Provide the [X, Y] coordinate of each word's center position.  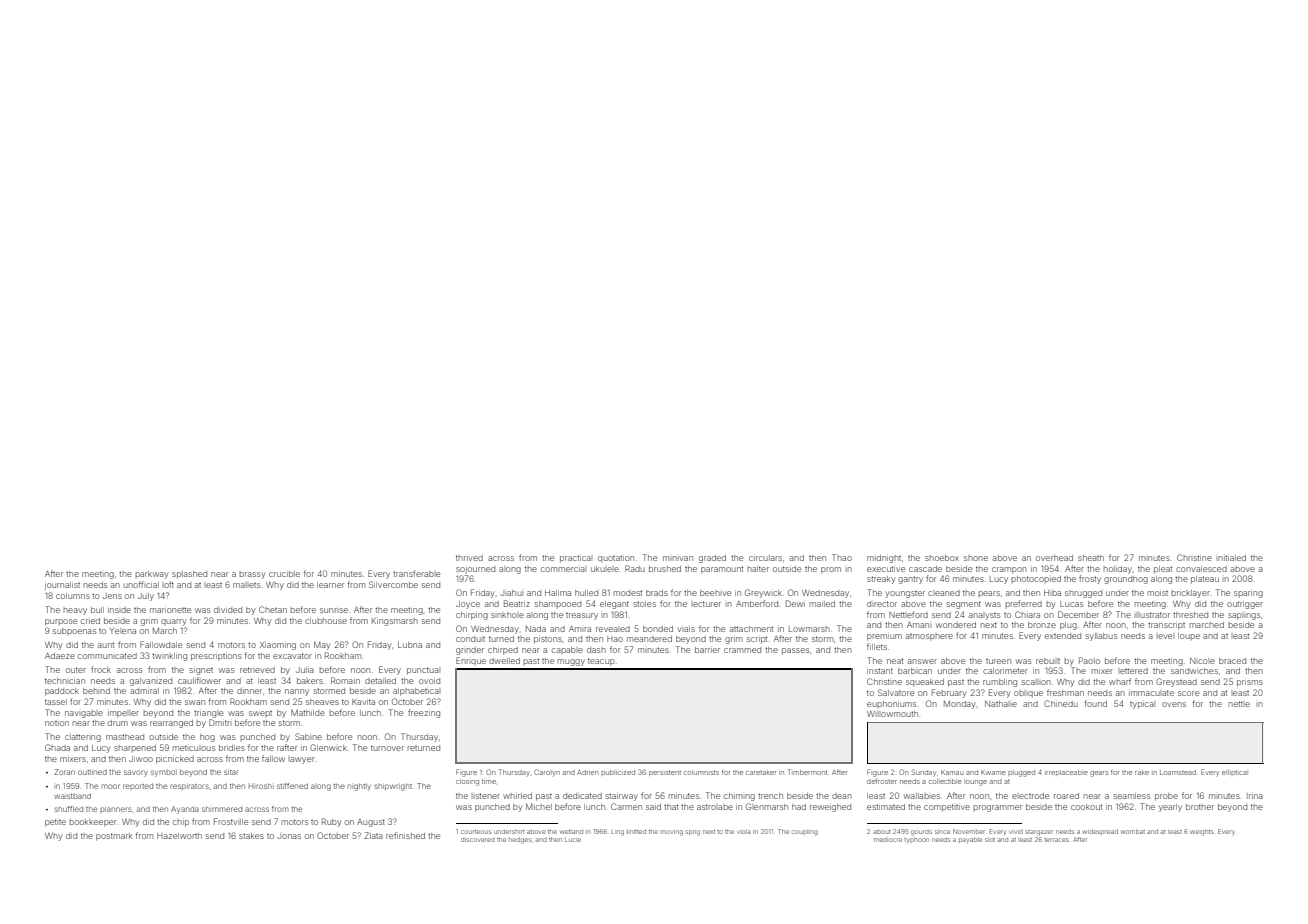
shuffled [69, 809]
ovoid [429, 681]
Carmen [626, 806]
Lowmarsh [809, 629]
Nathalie [1001, 704]
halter [758, 569]
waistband [72, 796]
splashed [189, 575]
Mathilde [308, 713]
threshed [1190, 615]
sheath [1091, 558]
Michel [539, 807]
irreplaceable [1067, 772]
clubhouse [326, 621]
